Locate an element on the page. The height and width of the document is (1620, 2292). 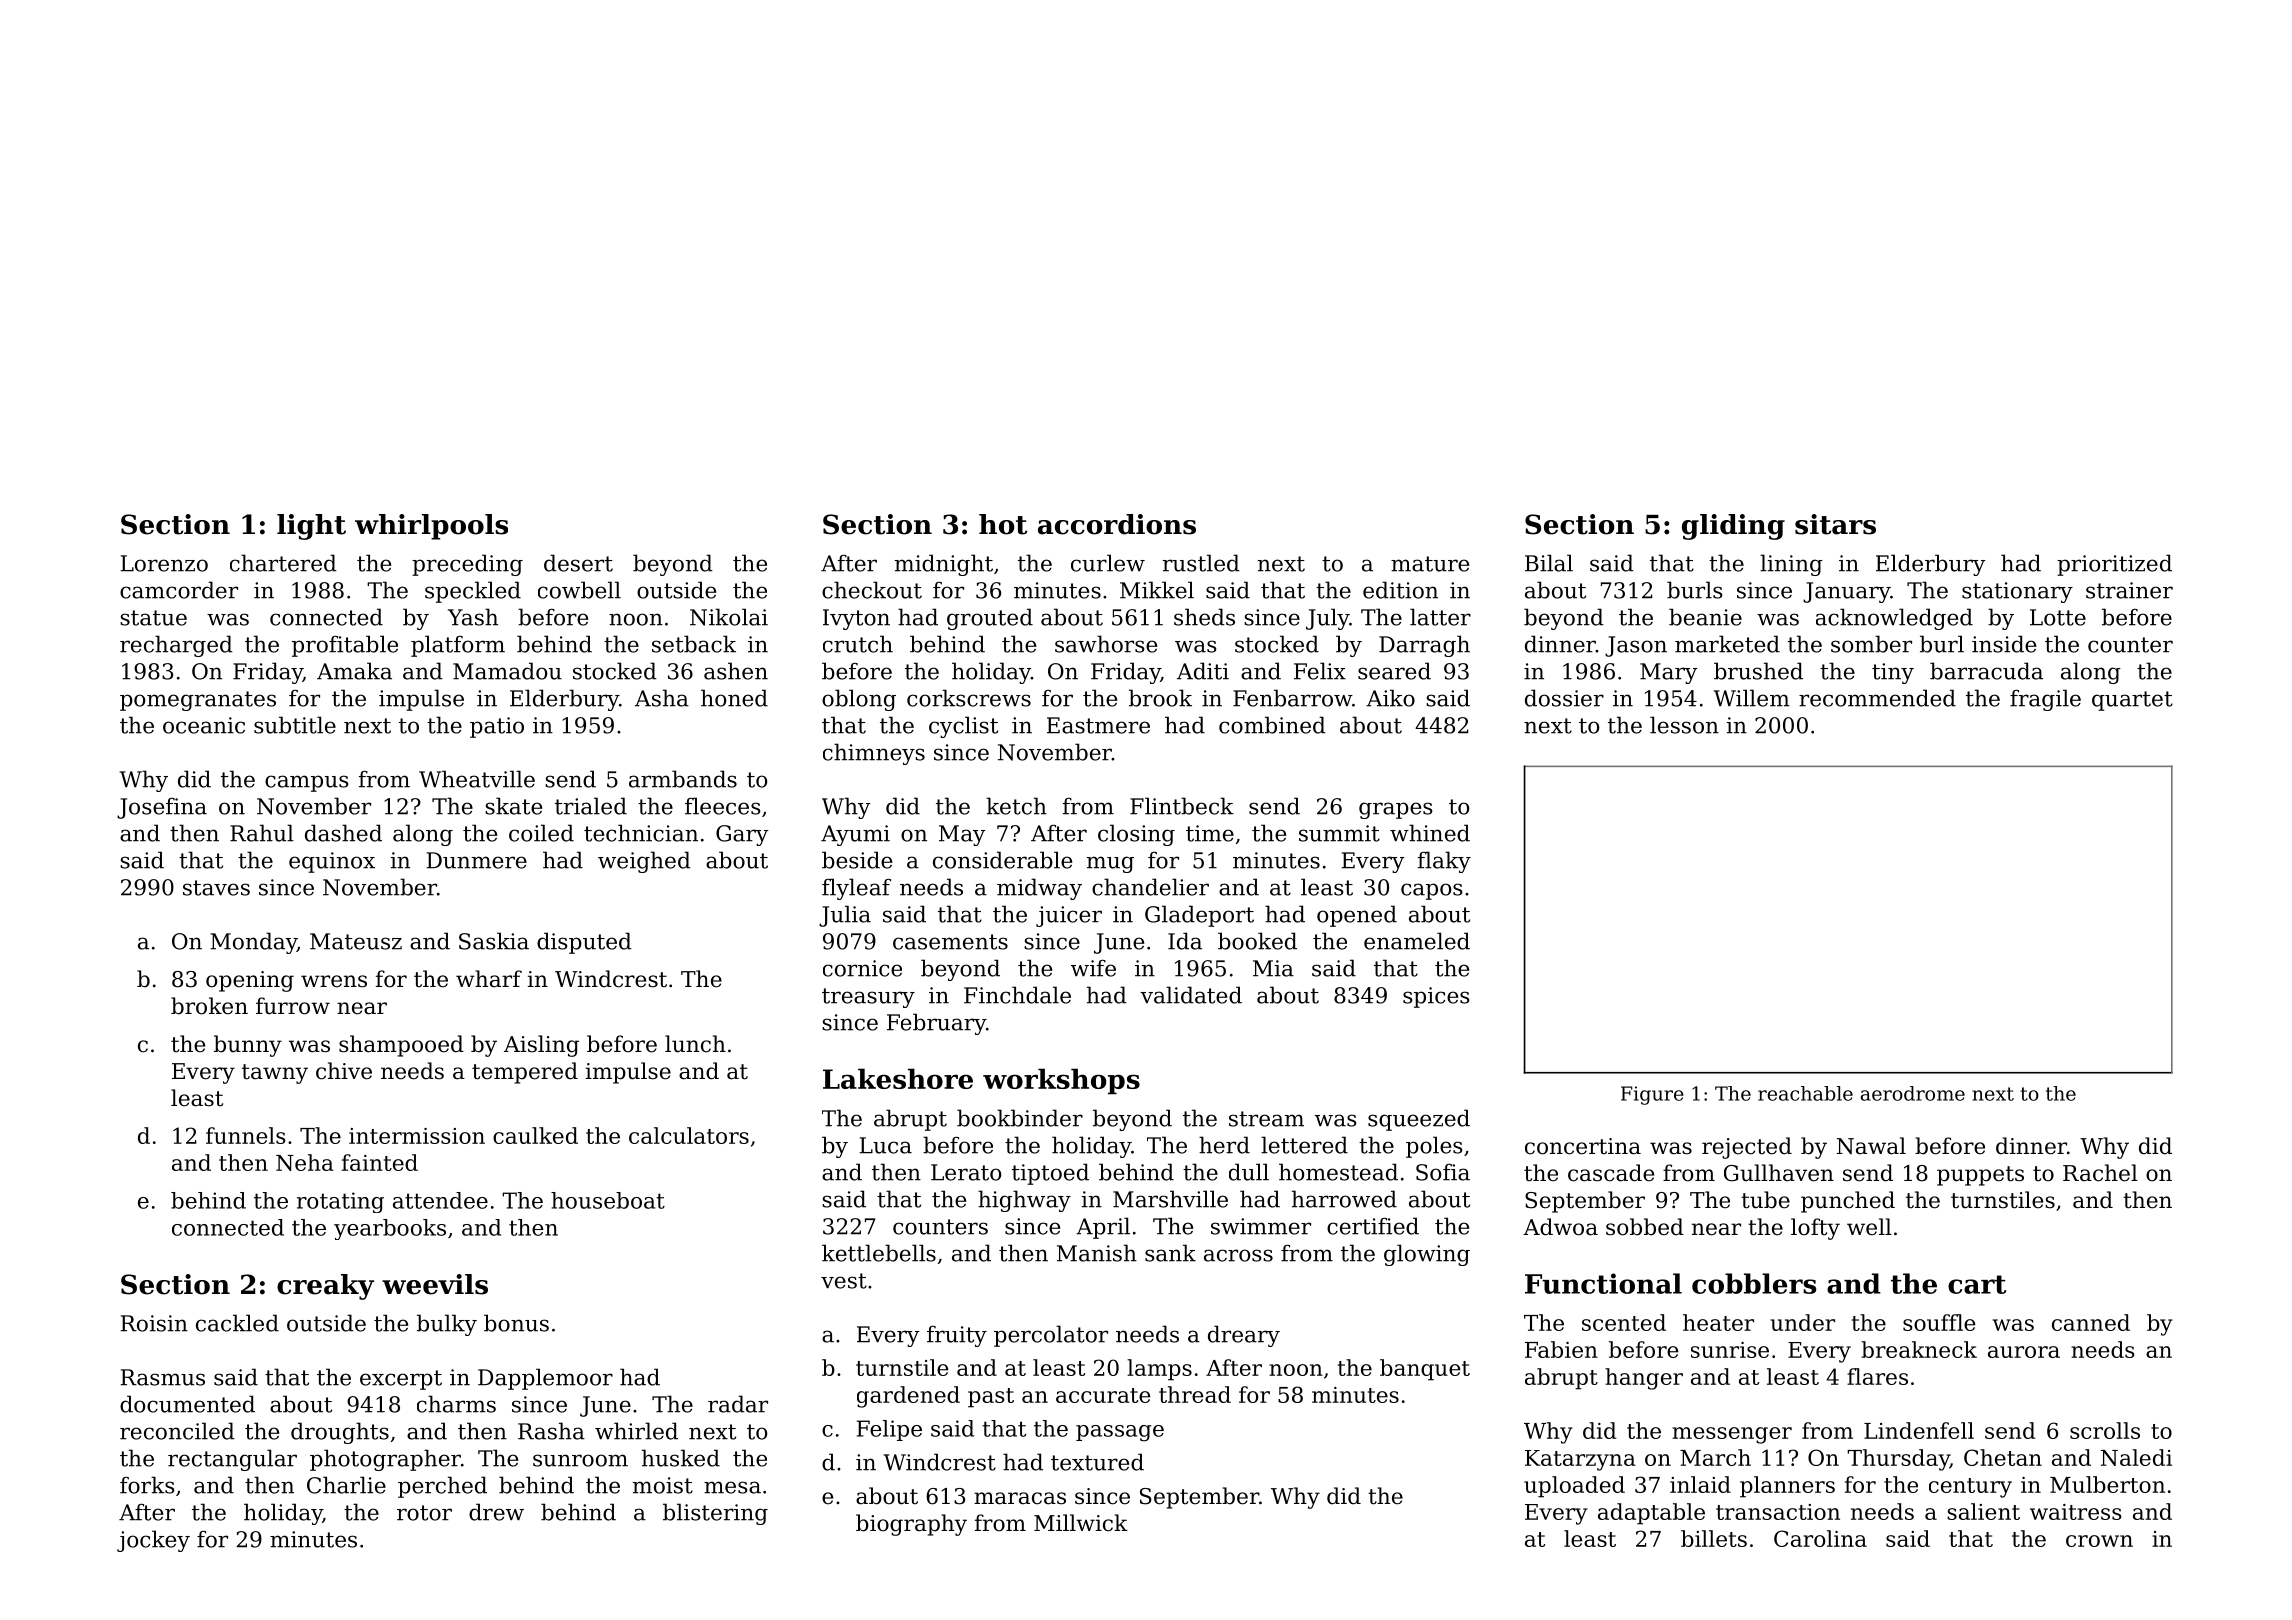
patio is located at coordinates (497, 727).
